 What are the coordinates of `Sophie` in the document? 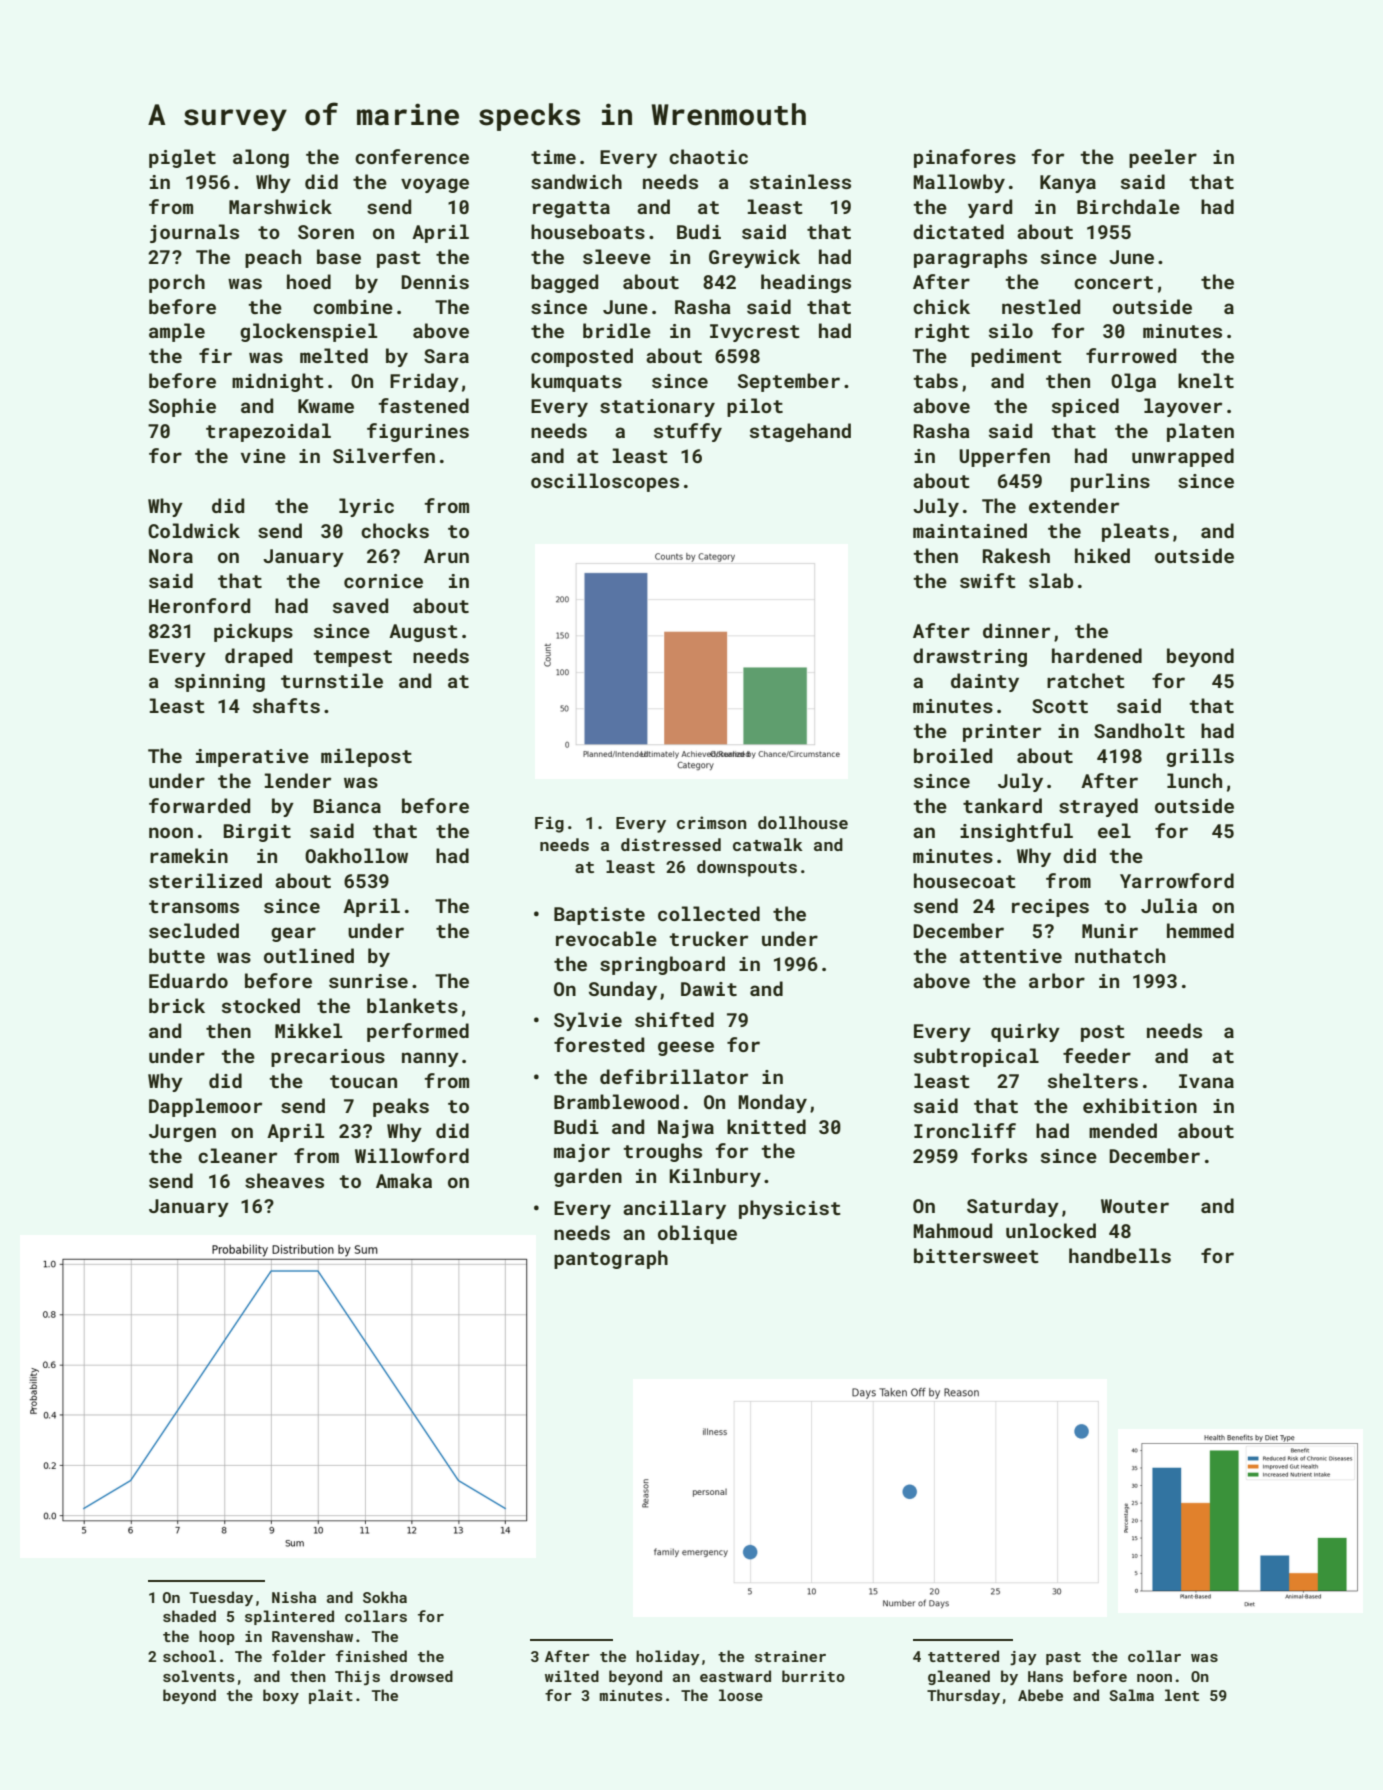 It's located at (182, 407).
